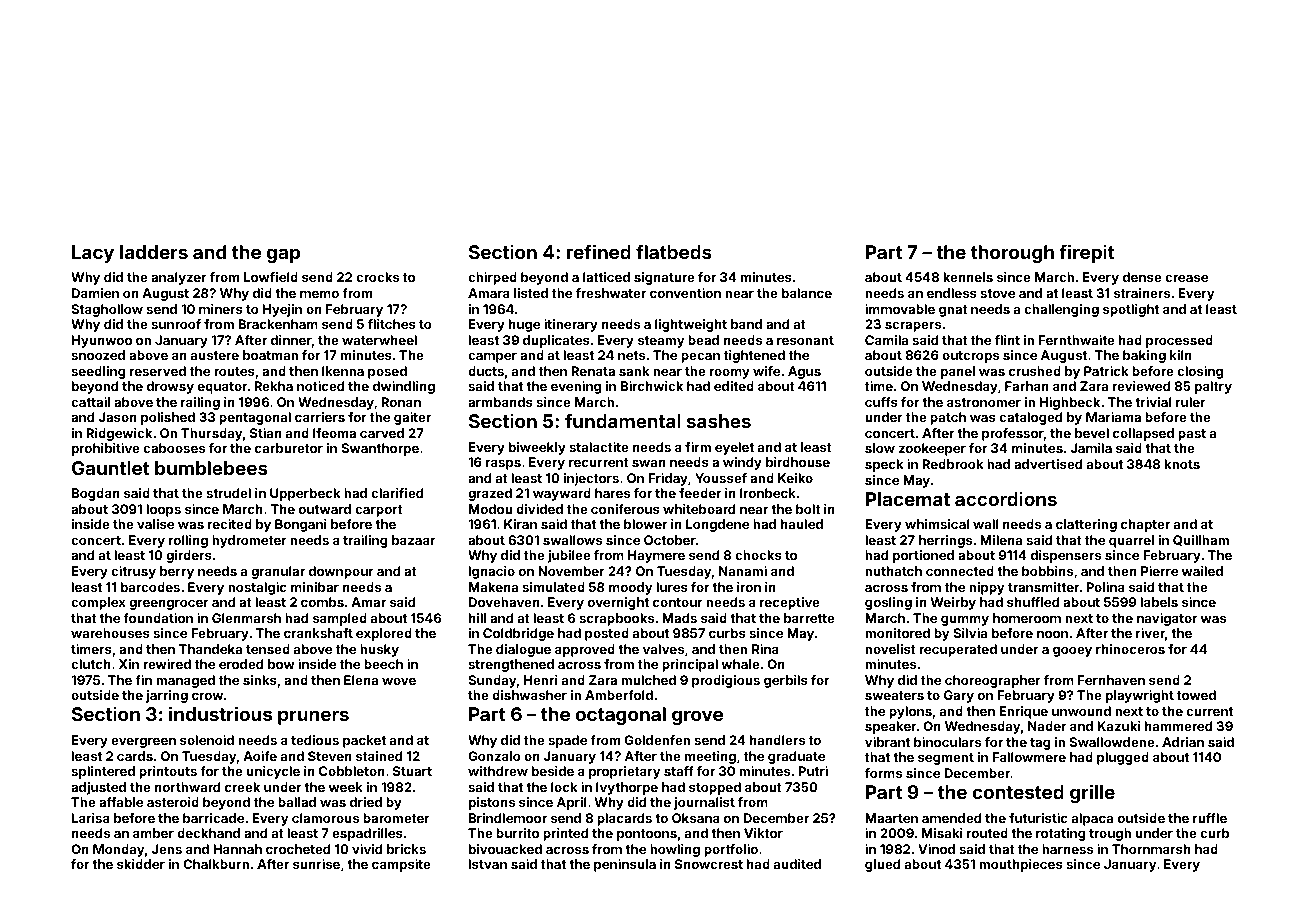  I want to click on freshwater, so click(611, 293).
